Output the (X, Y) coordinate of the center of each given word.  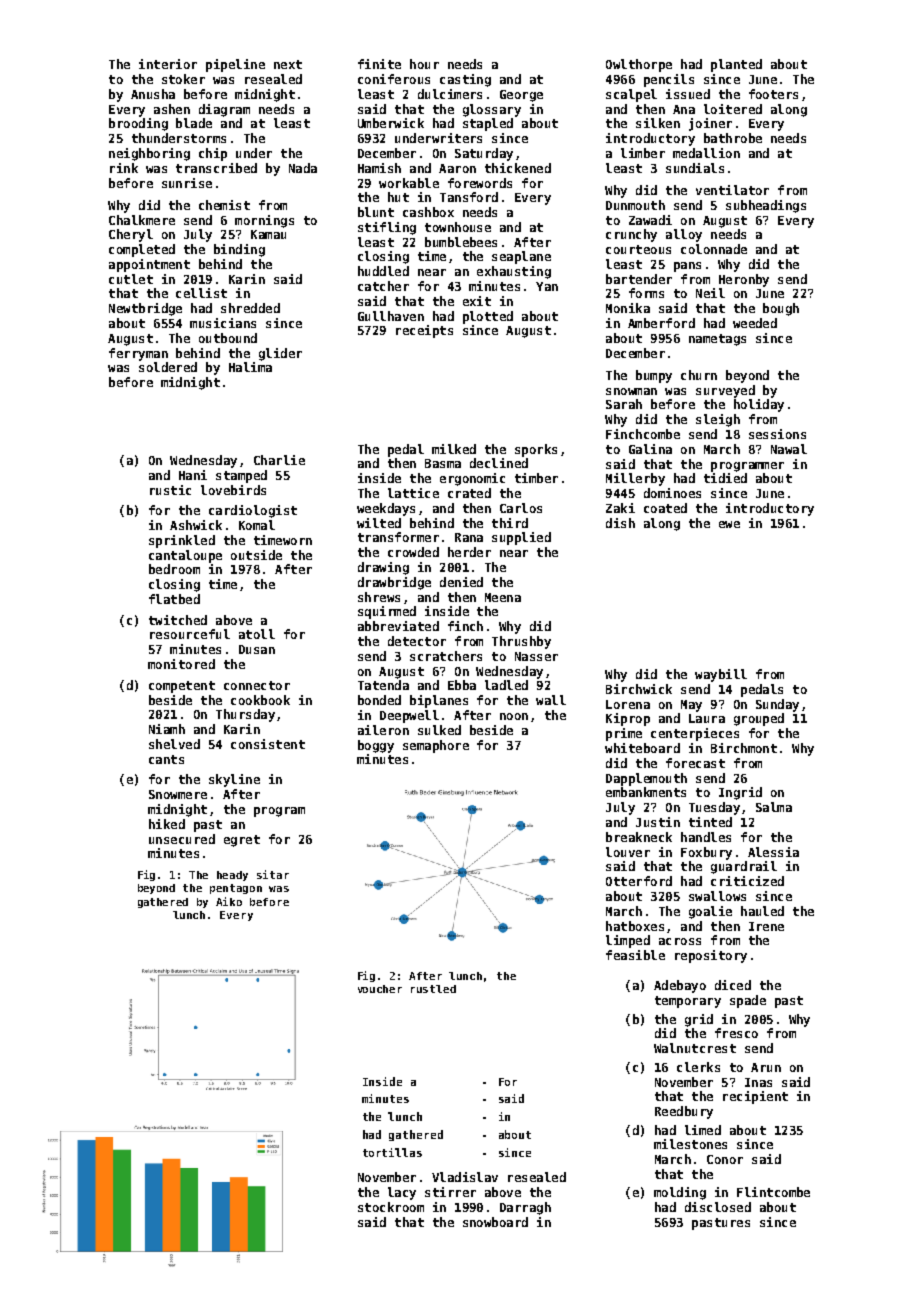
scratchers (446, 656)
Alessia (773, 852)
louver (628, 852)
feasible (635, 955)
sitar (273, 874)
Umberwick (391, 123)
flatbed (174, 599)
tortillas (392, 1152)
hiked (167, 824)
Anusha (153, 94)
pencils (669, 80)
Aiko (229, 901)
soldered (168, 367)
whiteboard (642, 748)
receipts (424, 331)
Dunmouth (635, 205)
